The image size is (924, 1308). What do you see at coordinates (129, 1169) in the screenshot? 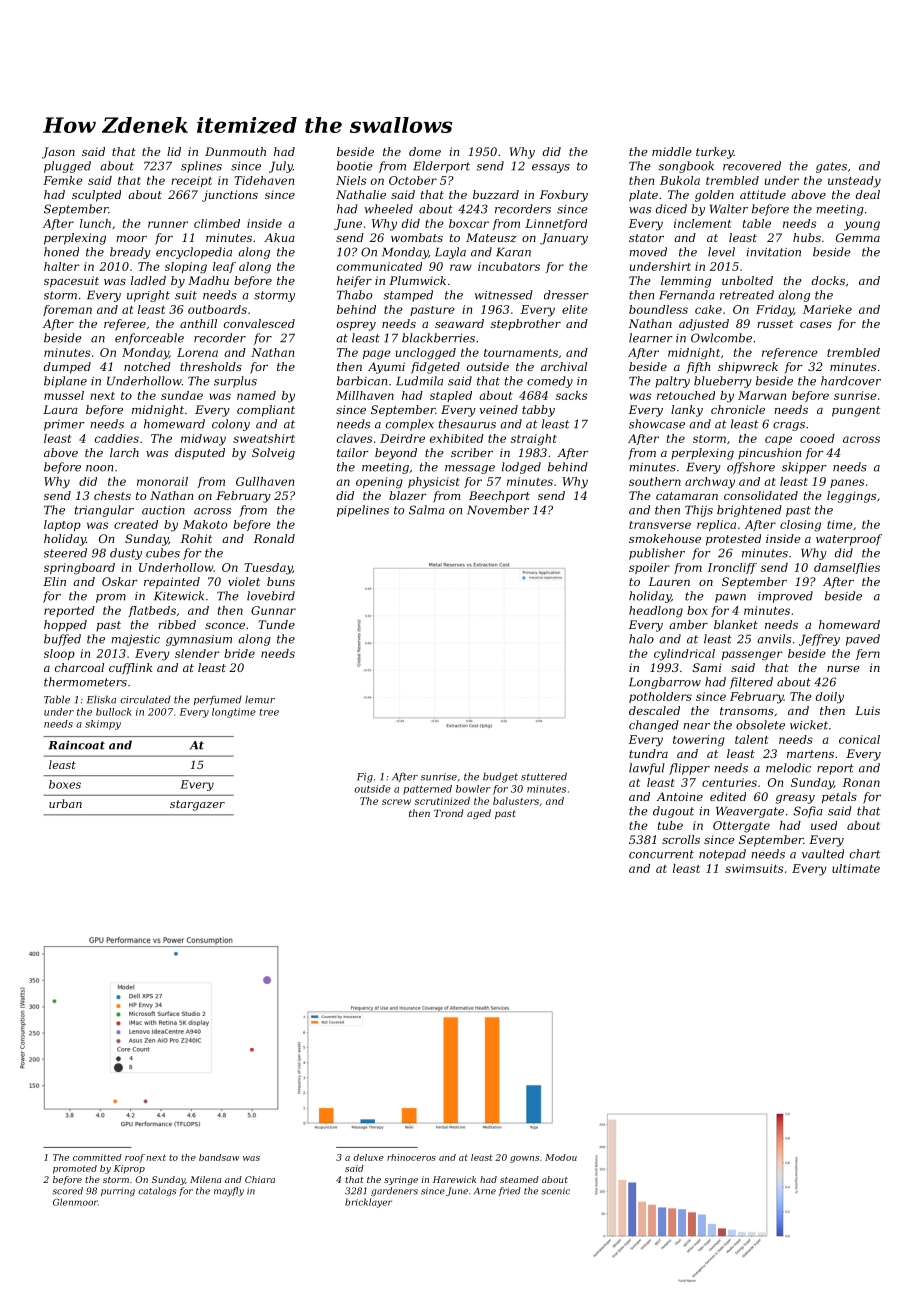
I see `Kiprop` at bounding box center [129, 1169].
